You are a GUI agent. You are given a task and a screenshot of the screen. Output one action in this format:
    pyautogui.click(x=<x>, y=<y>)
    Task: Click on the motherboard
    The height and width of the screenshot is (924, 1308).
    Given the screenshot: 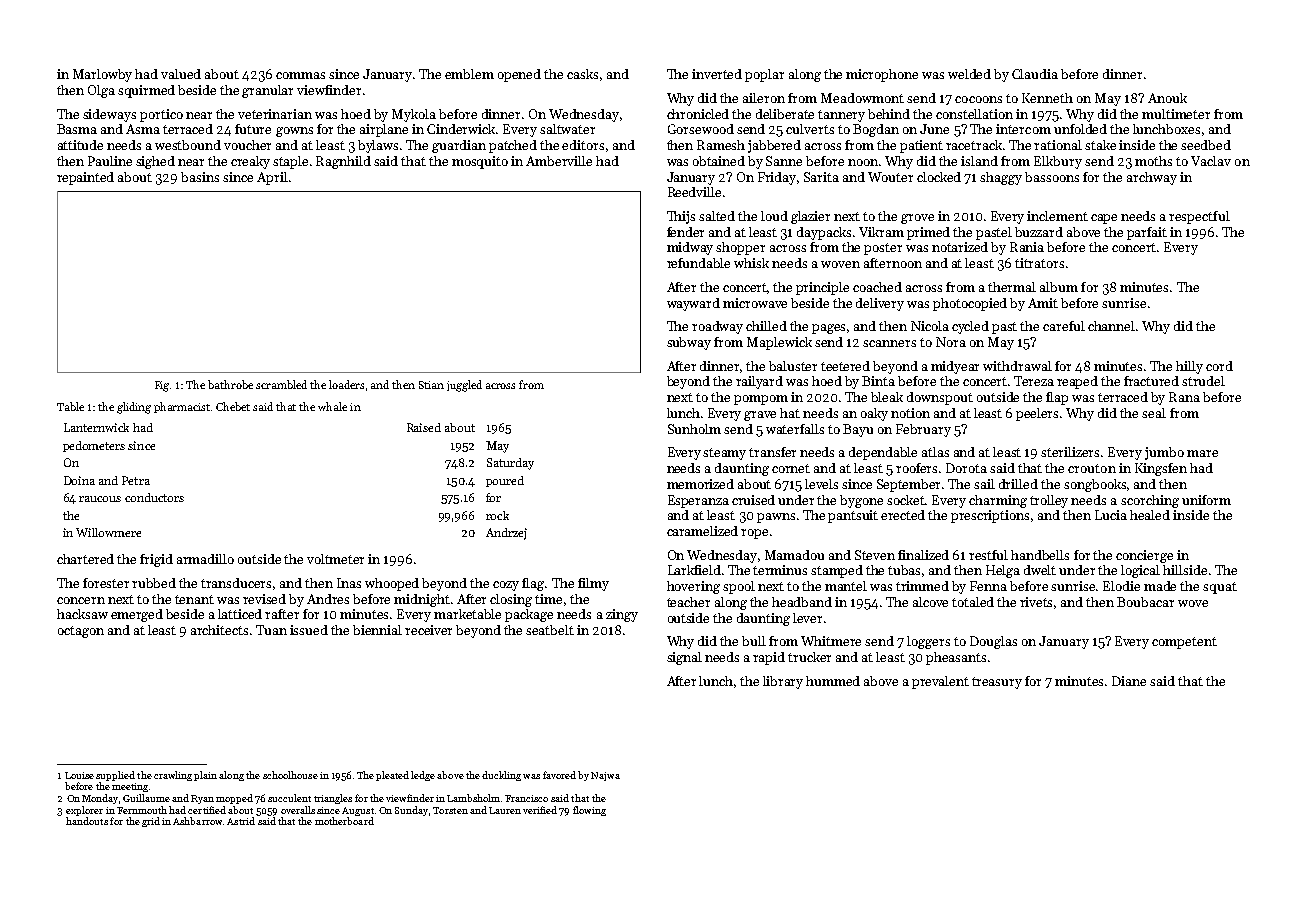 What is the action you would take?
    pyautogui.click(x=344, y=821)
